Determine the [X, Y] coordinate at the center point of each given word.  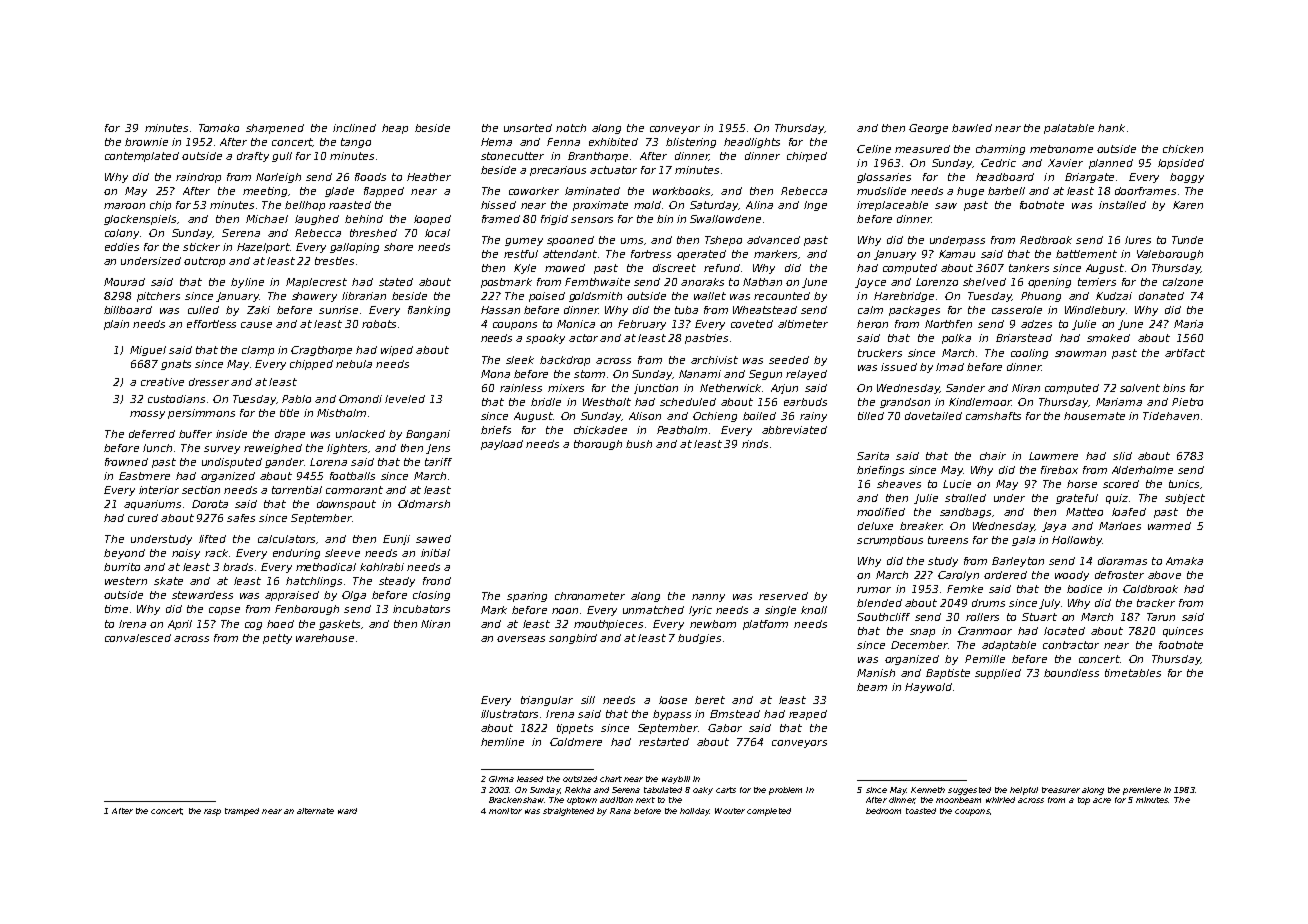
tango [356, 143]
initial [435, 553]
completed [769, 812]
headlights [752, 143]
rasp [212, 812]
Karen [1188, 205]
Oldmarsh [424, 504]
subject [1185, 499]
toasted [921, 811]
